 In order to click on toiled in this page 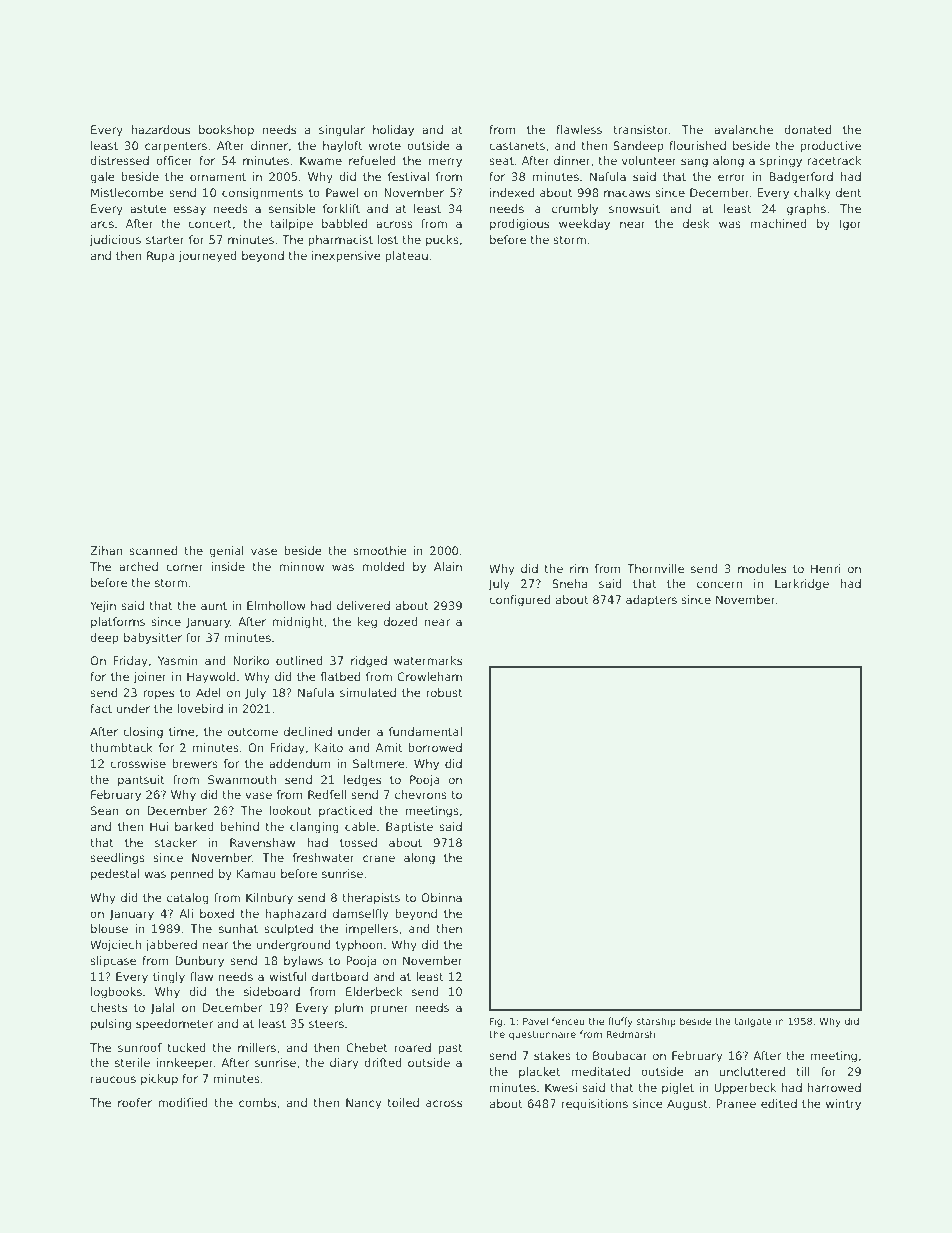, I will do `click(403, 1102)`.
